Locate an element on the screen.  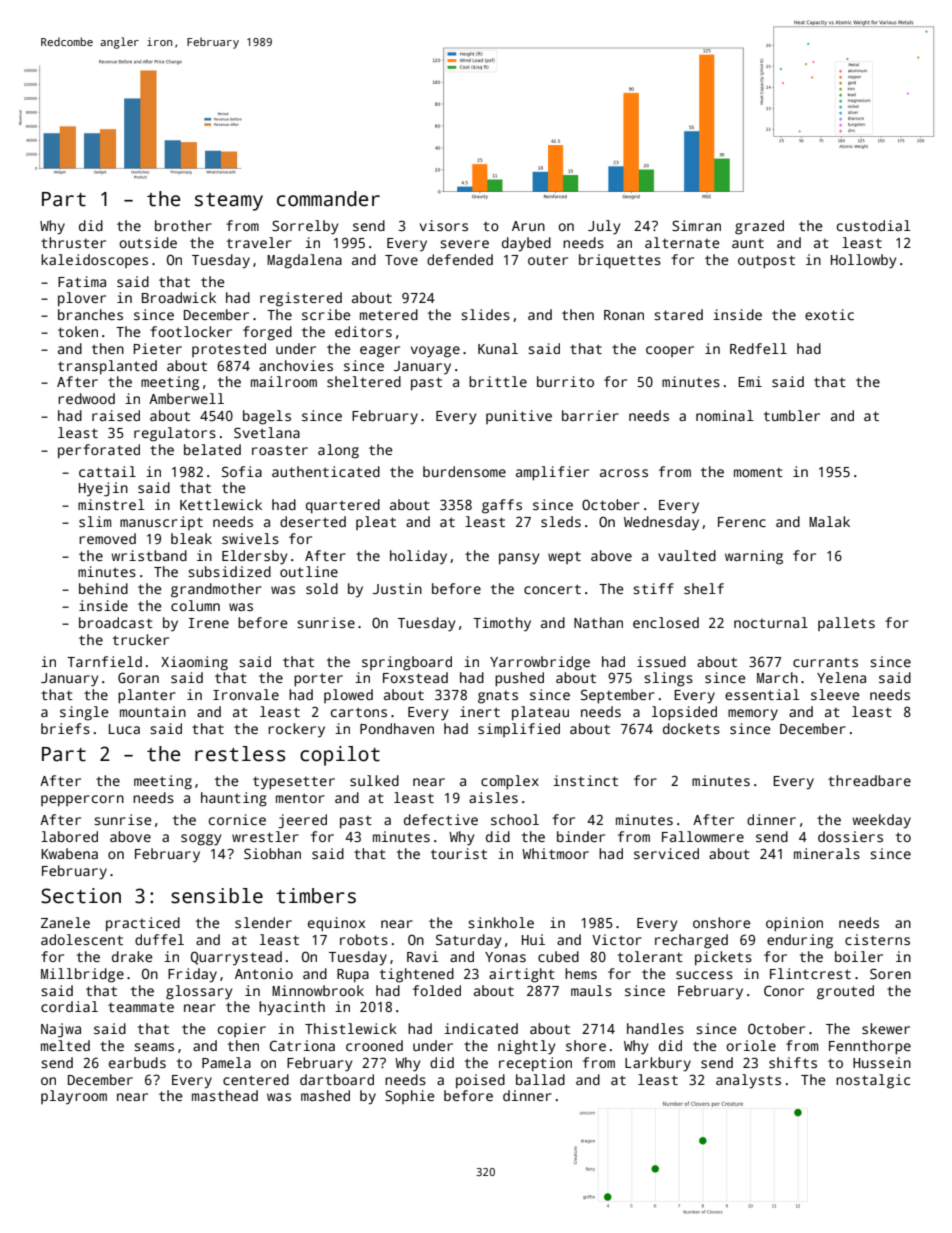
masthead is located at coordinates (225, 1095).
